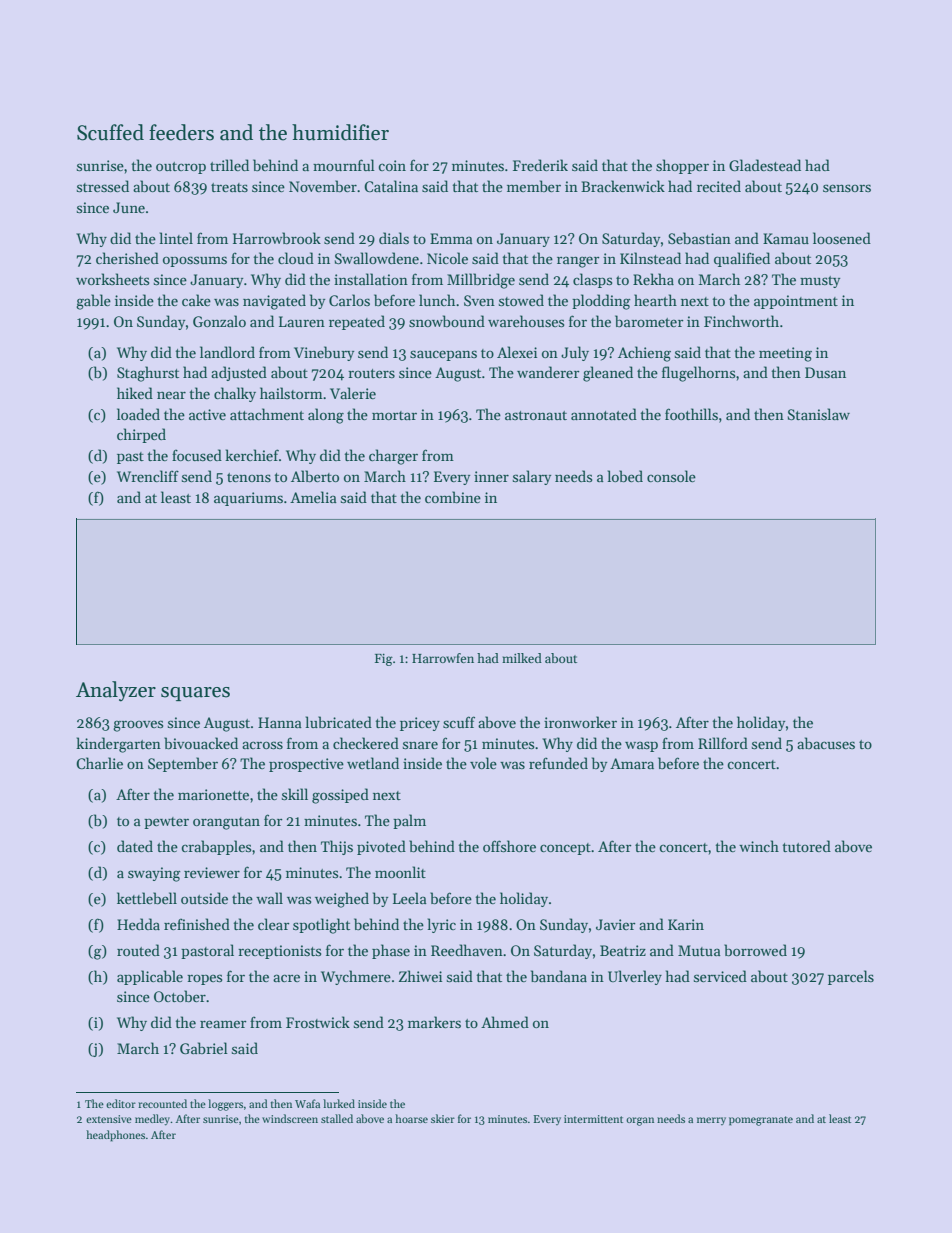 This document has width=952, height=1233. What do you see at coordinates (147, 898) in the document?
I see `kettlebell` at bounding box center [147, 898].
